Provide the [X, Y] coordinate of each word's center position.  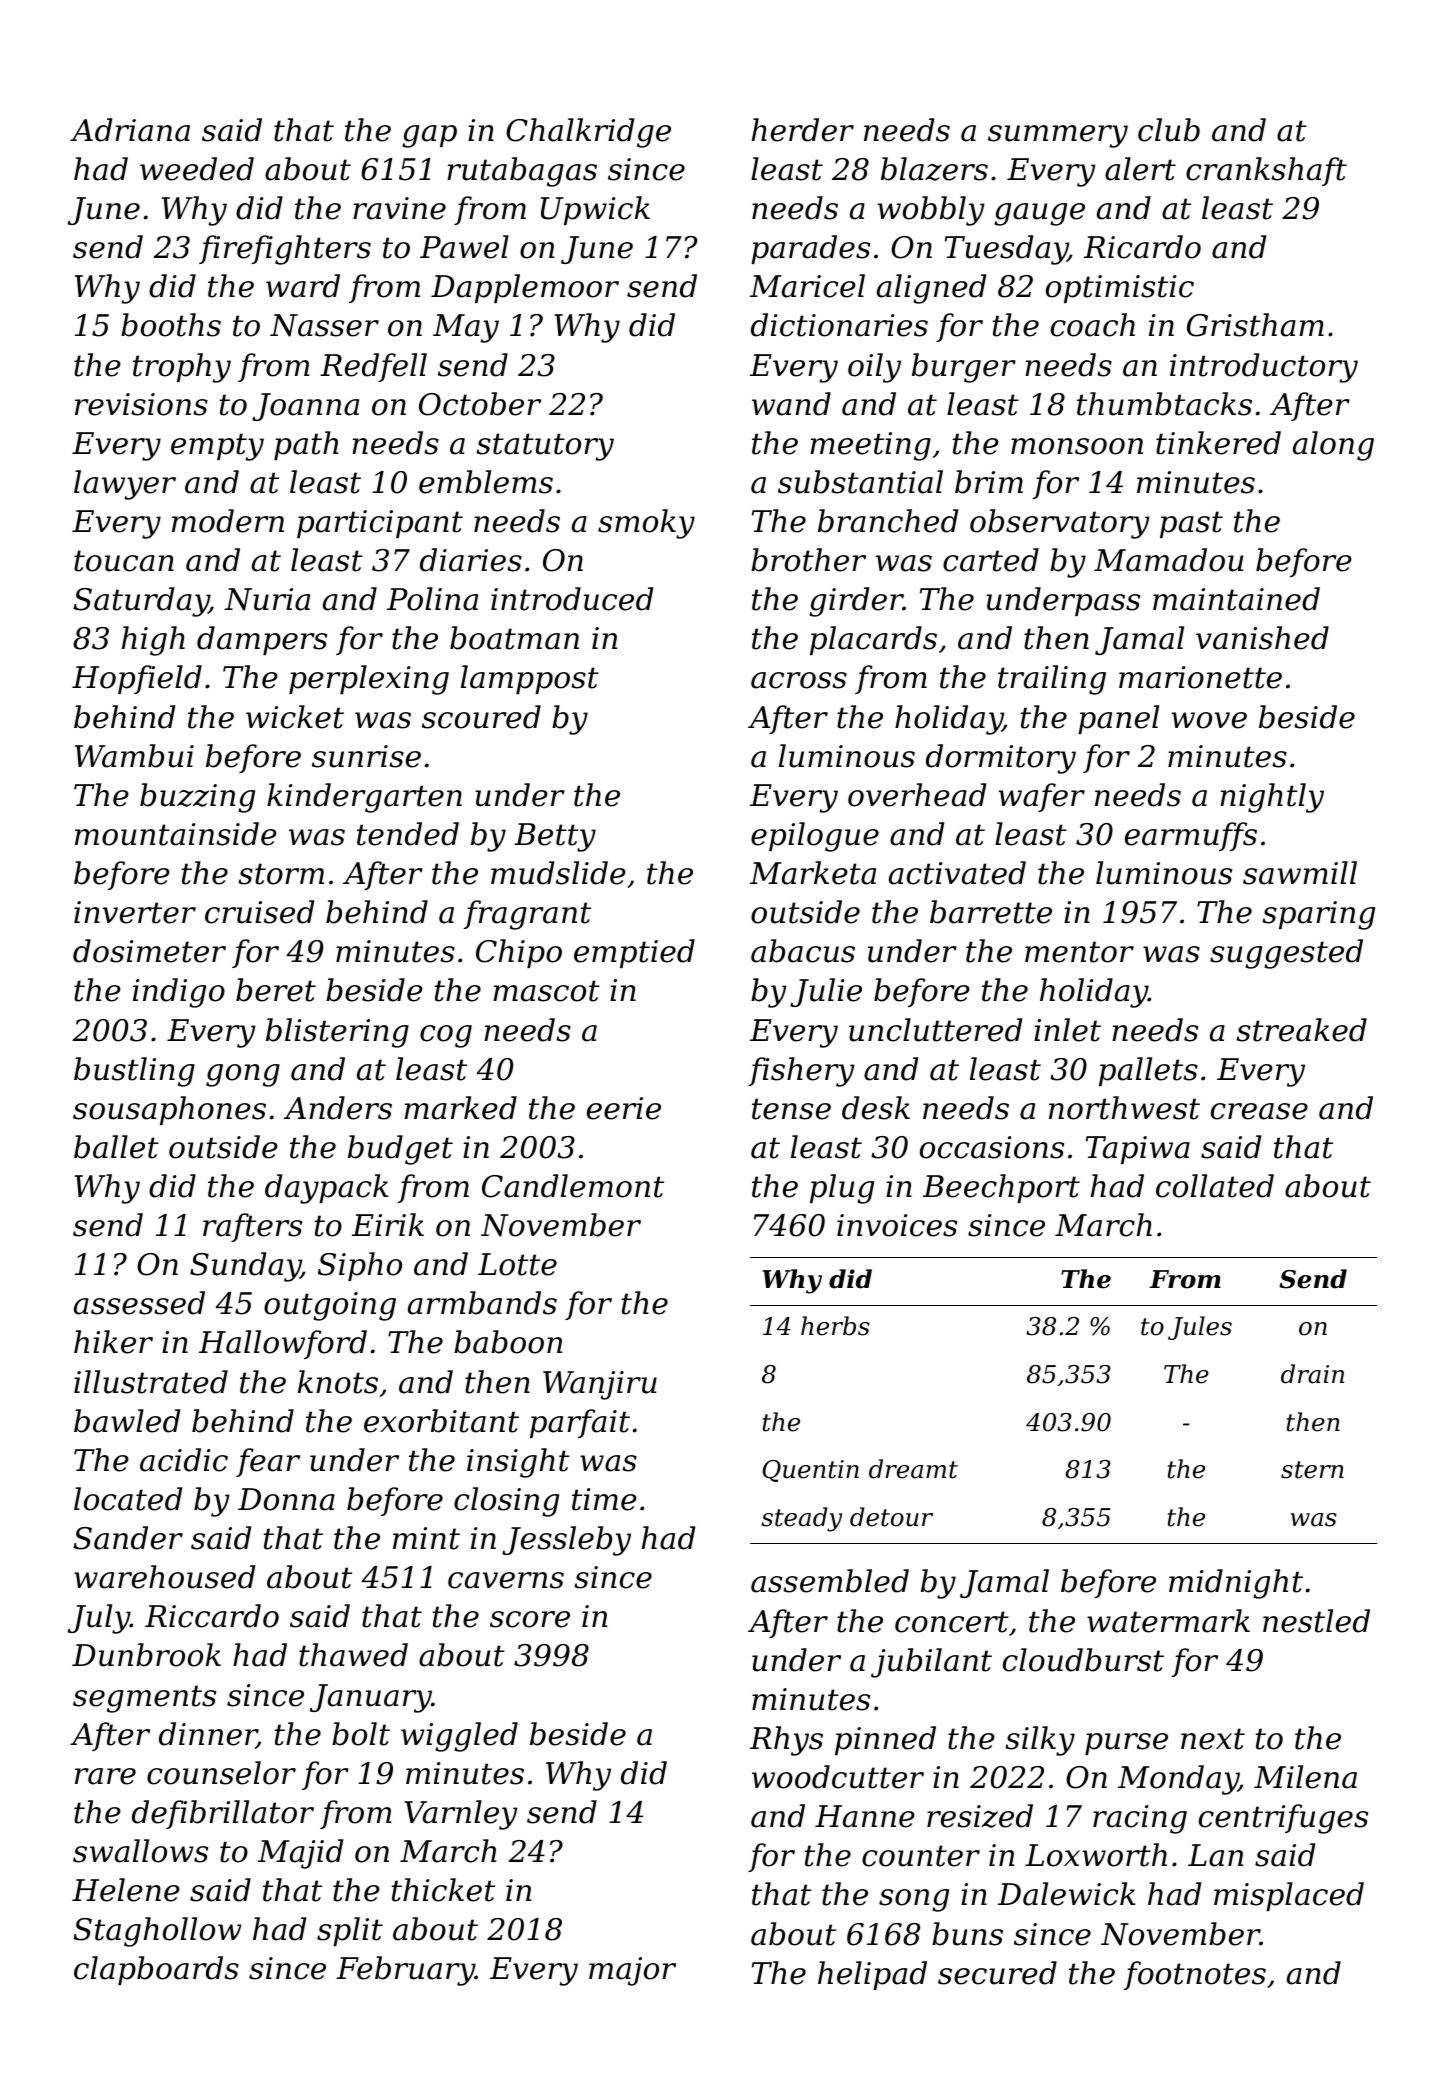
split [350, 1931]
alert [1140, 169]
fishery [801, 1072]
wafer [1042, 797]
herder [803, 130]
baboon [508, 1342]
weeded [197, 169]
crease [1259, 1111]
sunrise [366, 756]
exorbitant [441, 1421]
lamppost [530, 679]
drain [1312, 1374]
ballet [116, 1147]
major [632, 1971]
